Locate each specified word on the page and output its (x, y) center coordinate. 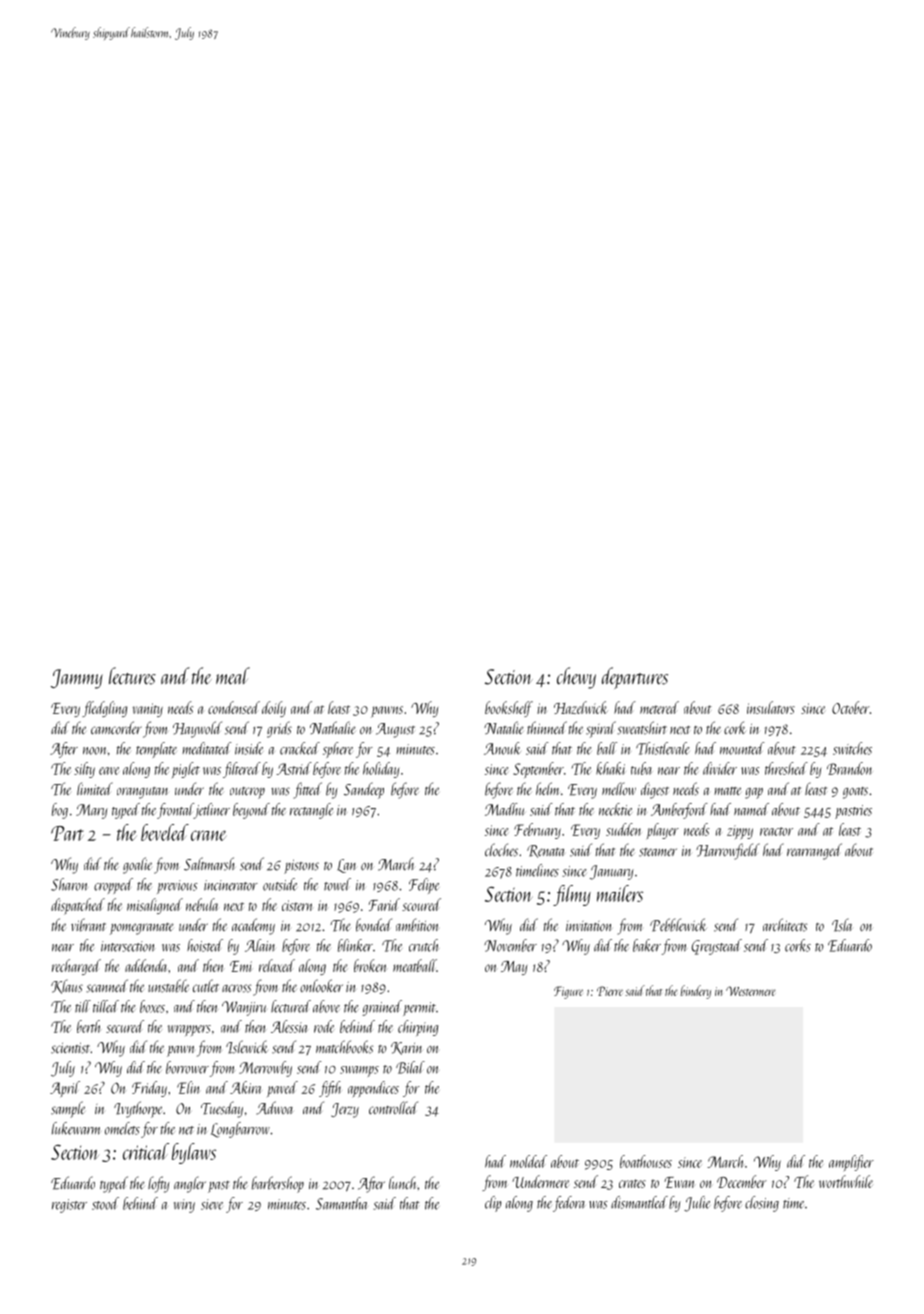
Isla (842, 925)
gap (754, 793)
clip (493, 1204)
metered (659, 707)
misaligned (155, 906)
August (395, 730)
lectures (132, 676)
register (69, 1206)
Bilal (410, 1067)
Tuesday (222, 1109)
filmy (572, 895)
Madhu (505, 809)
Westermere (751, 991)
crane (209, 835)
